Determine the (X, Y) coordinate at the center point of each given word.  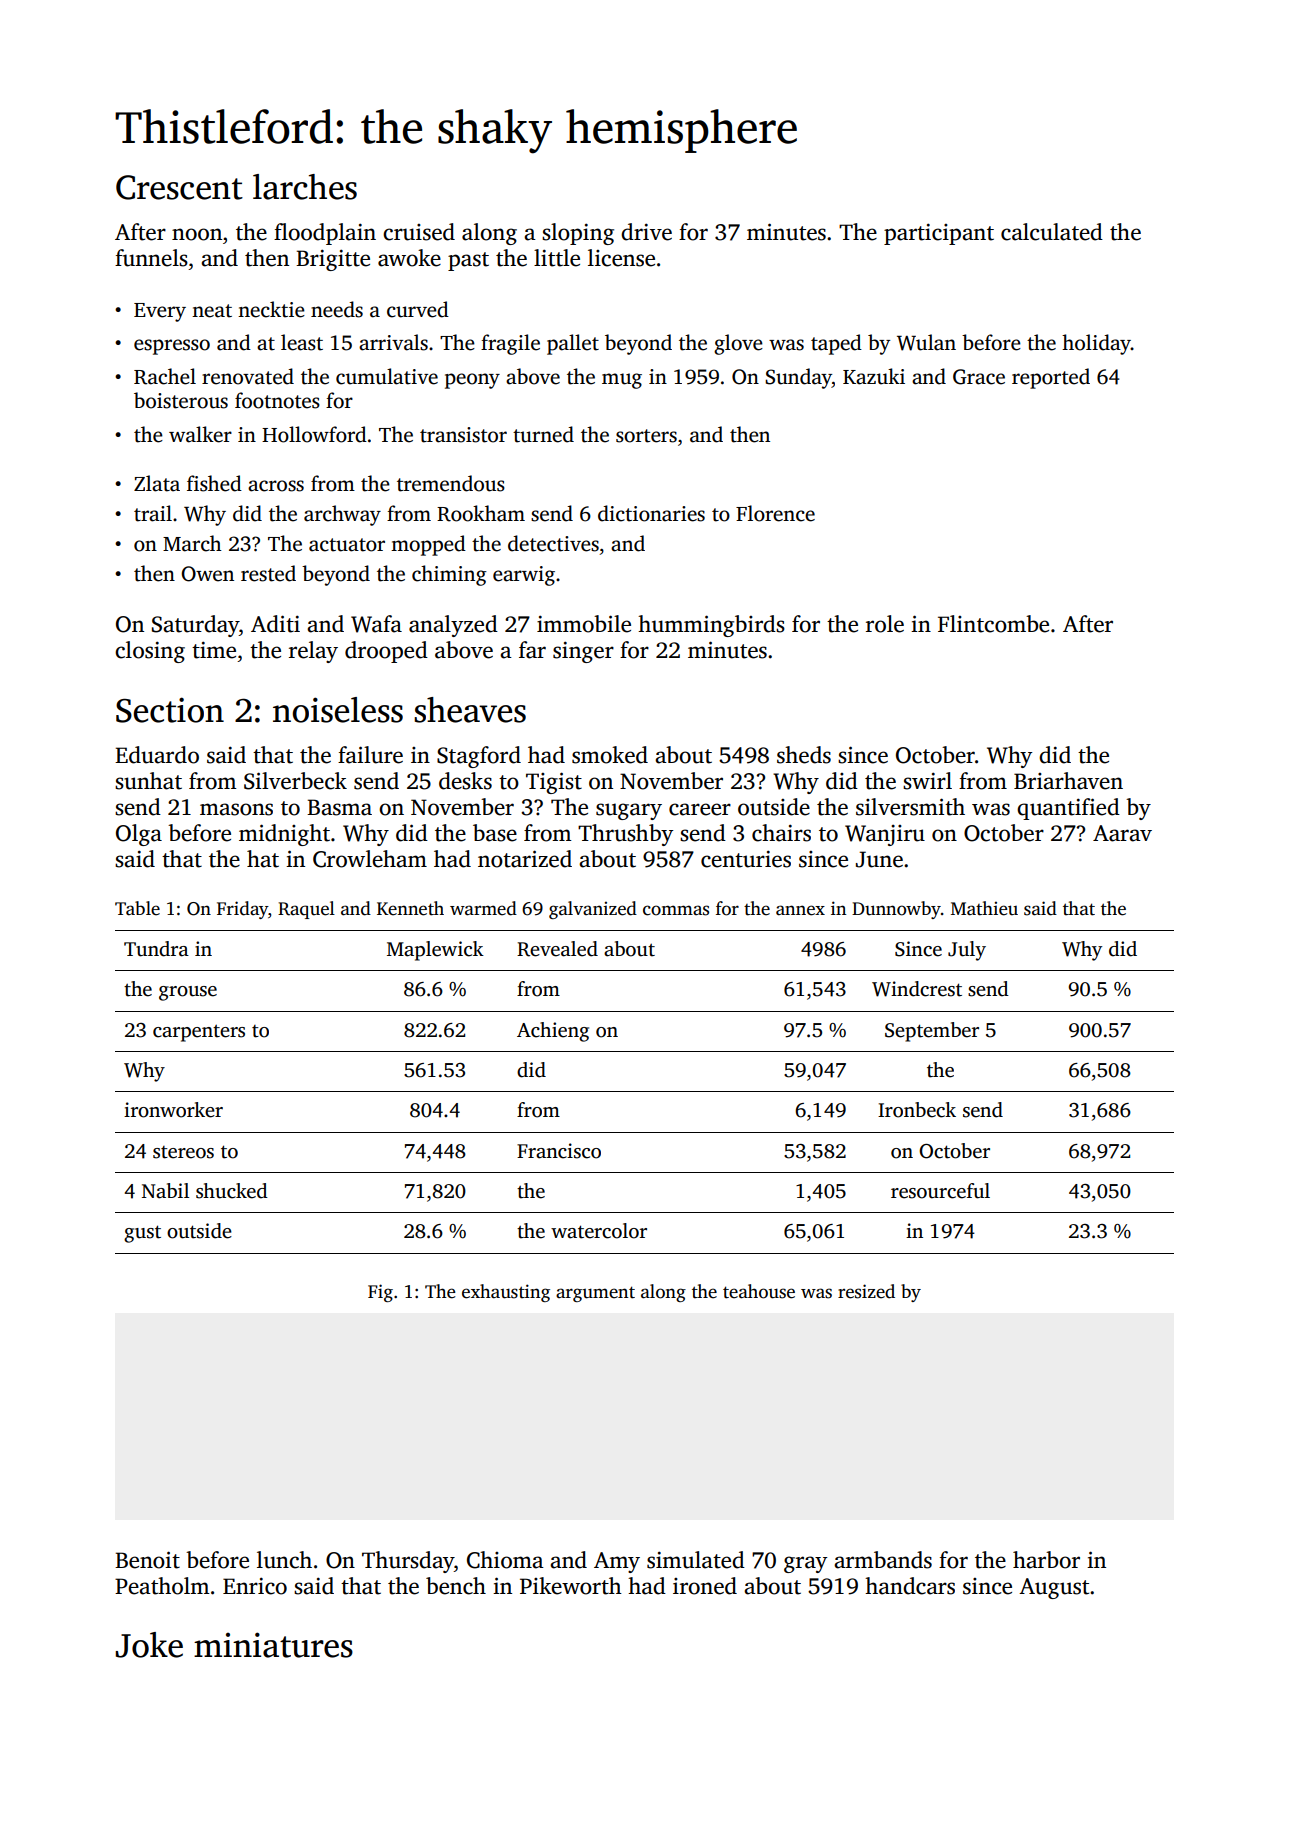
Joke (149, 1645)
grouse (188, 993)
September (932, 1032)
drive (646, 232)
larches (305, 187)
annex (800, 910)
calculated (1052, 232)
